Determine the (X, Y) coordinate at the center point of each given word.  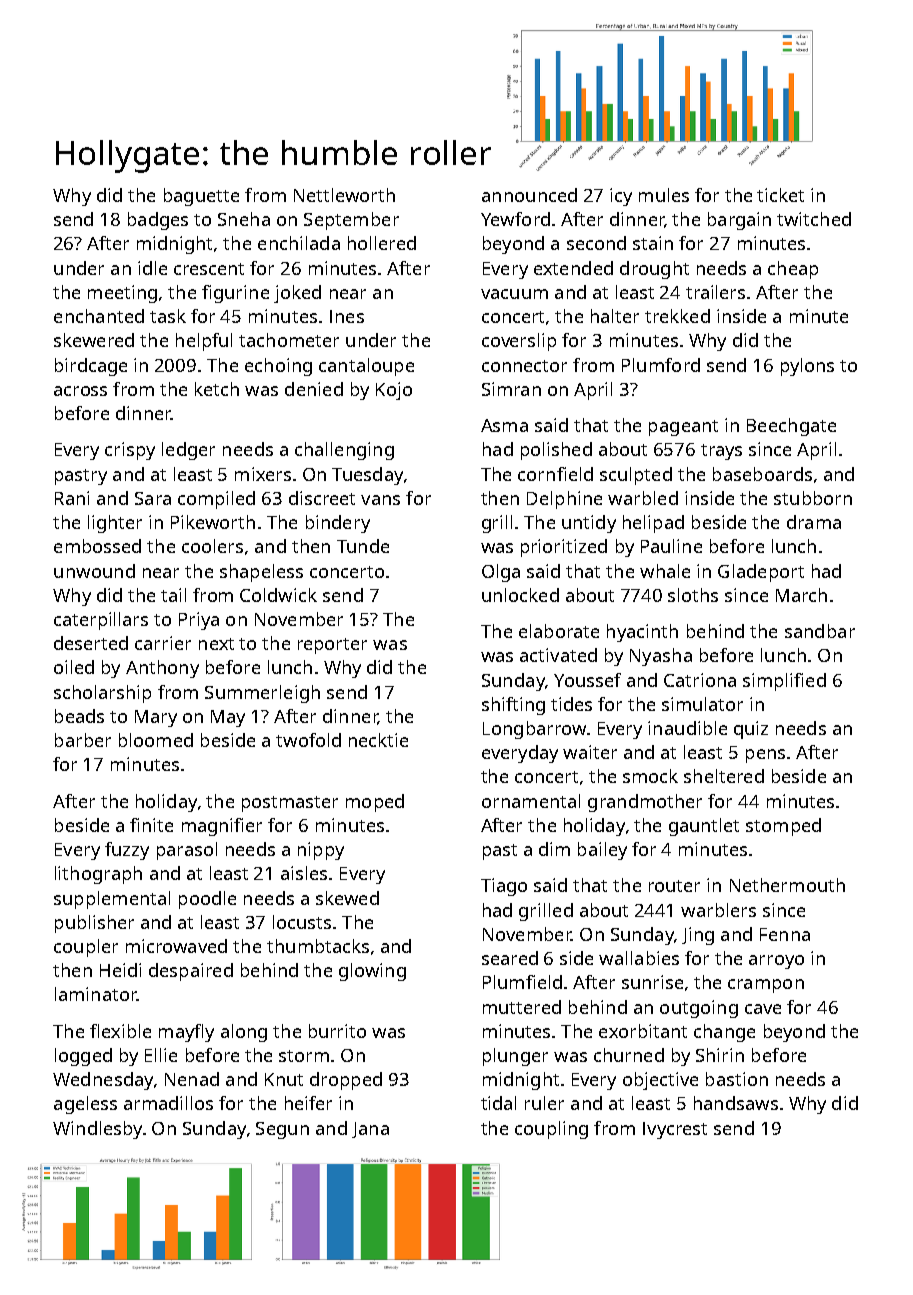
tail (173, 595)
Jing (698, 936)
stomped (783, 827)
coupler (86, 948)
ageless (85, 1105)
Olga (501, 573)
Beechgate (791, 427)
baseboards (762, 474)
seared (510, 958)
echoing (278, 367)
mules (664, 195)
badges (158, 221)
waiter (590, 752)
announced (529, 195)
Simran (511, 389)
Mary (156, 718)
